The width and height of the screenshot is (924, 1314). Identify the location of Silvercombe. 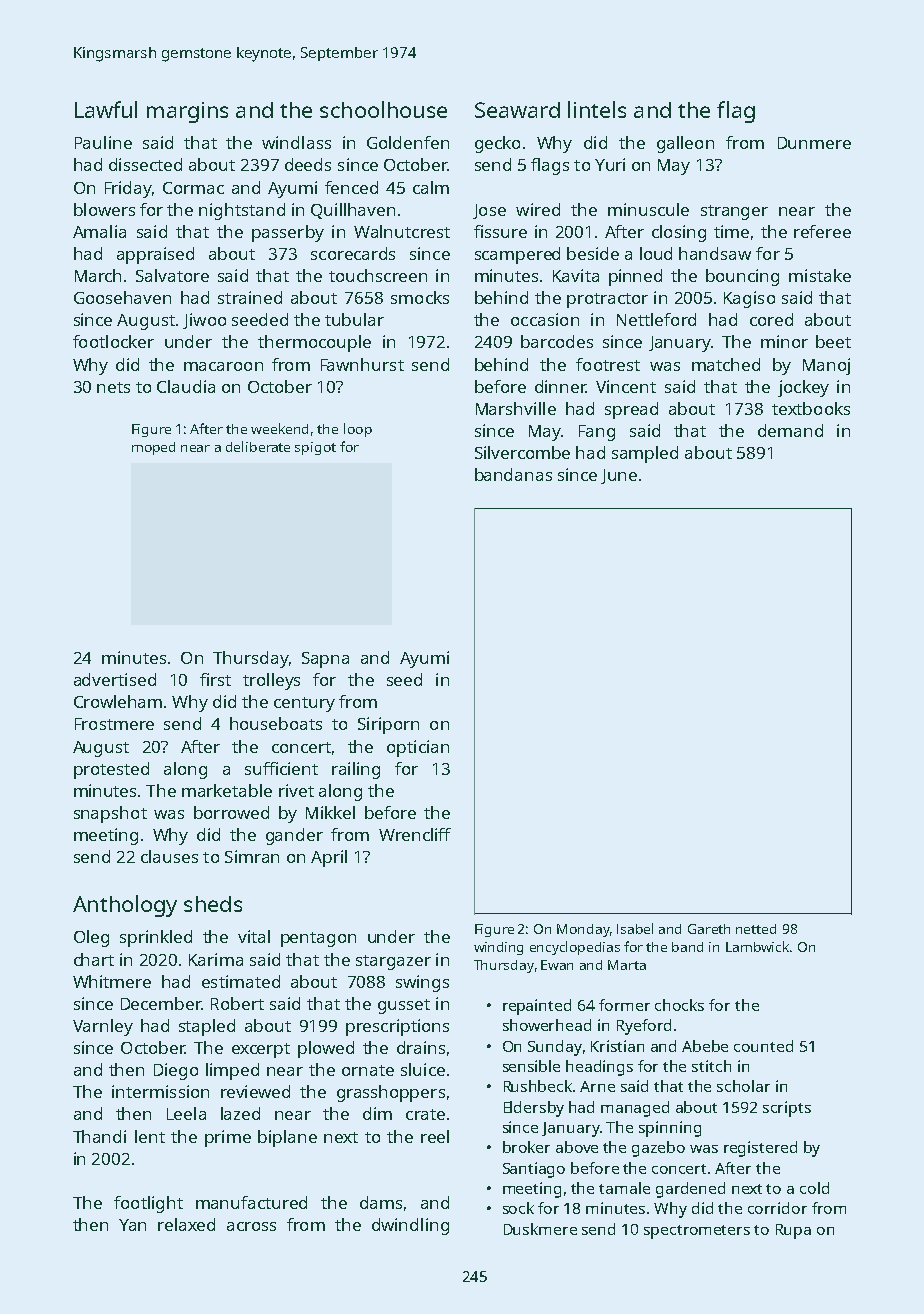
(522, 452).
